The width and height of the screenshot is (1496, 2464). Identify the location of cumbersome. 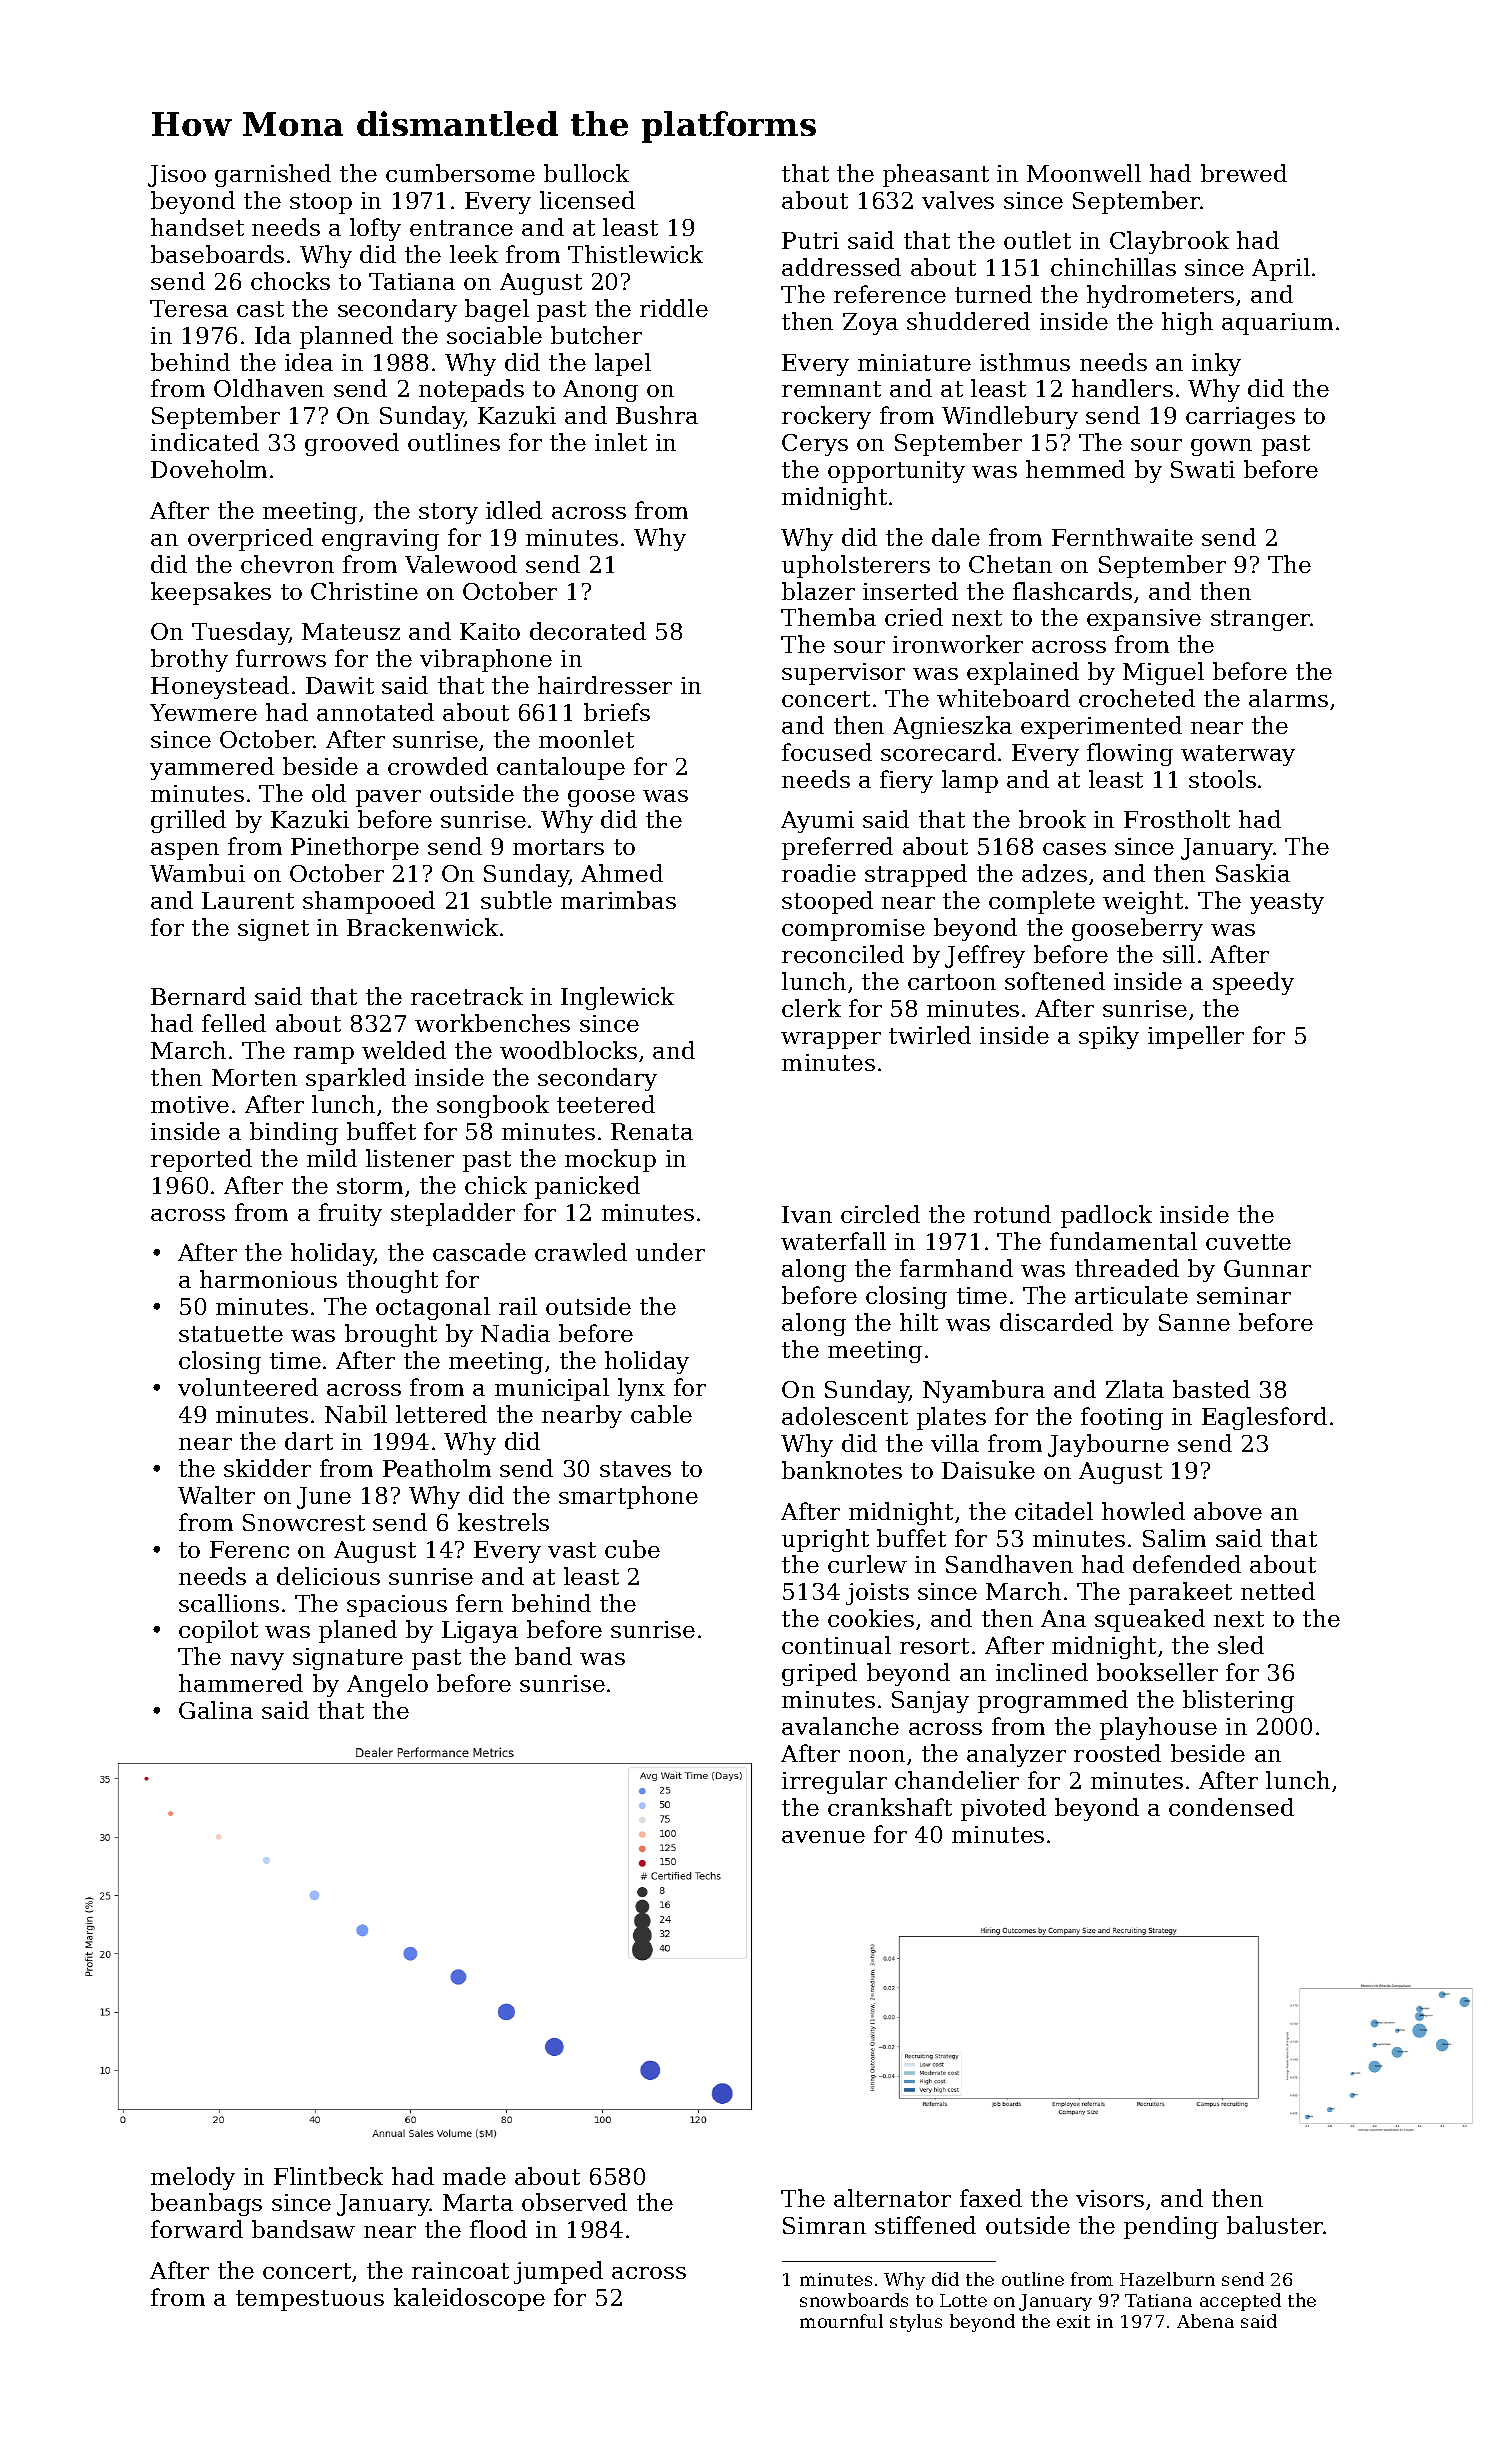
(460, 173).
